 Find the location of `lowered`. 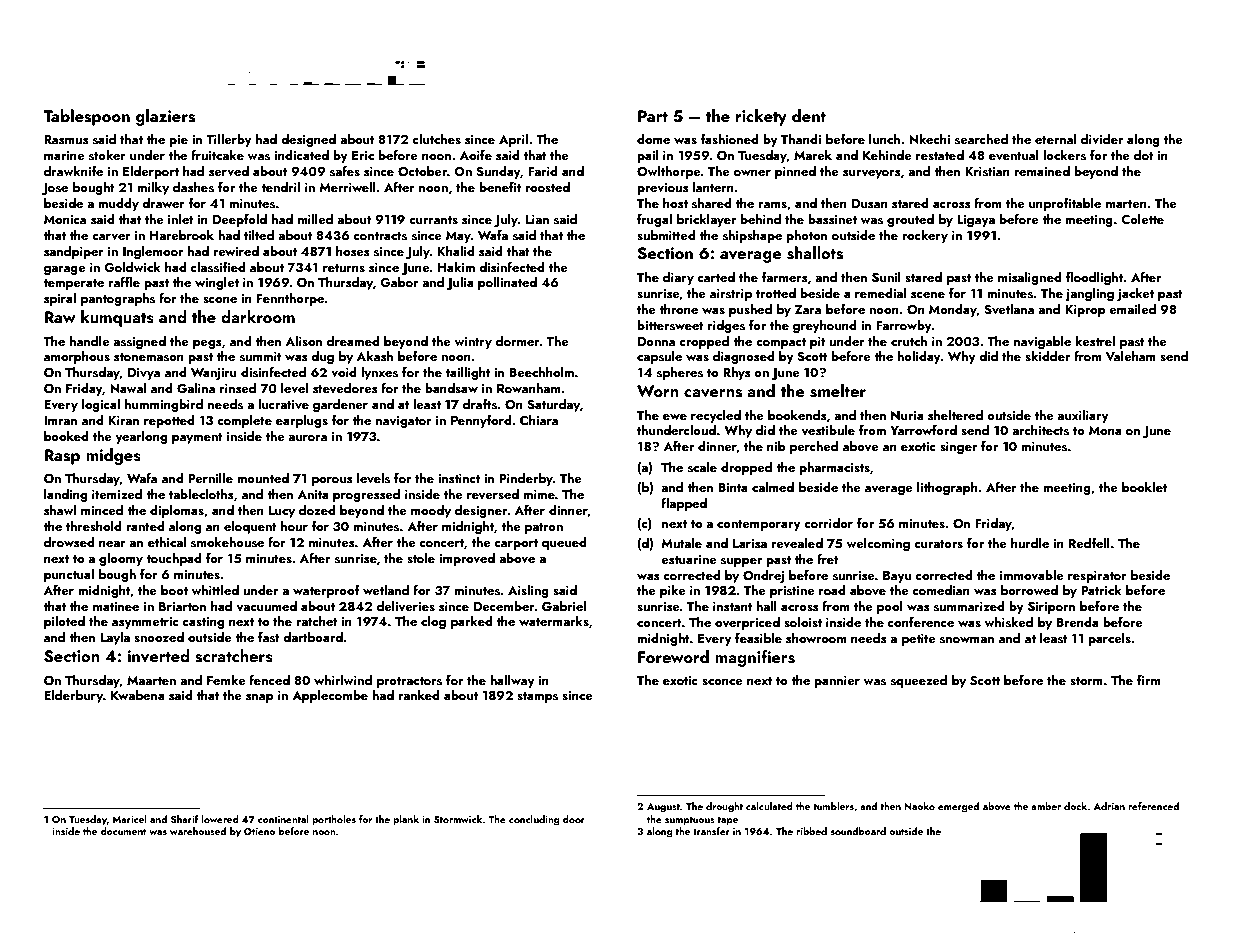

lowered is located at coordinates (220, 819).
